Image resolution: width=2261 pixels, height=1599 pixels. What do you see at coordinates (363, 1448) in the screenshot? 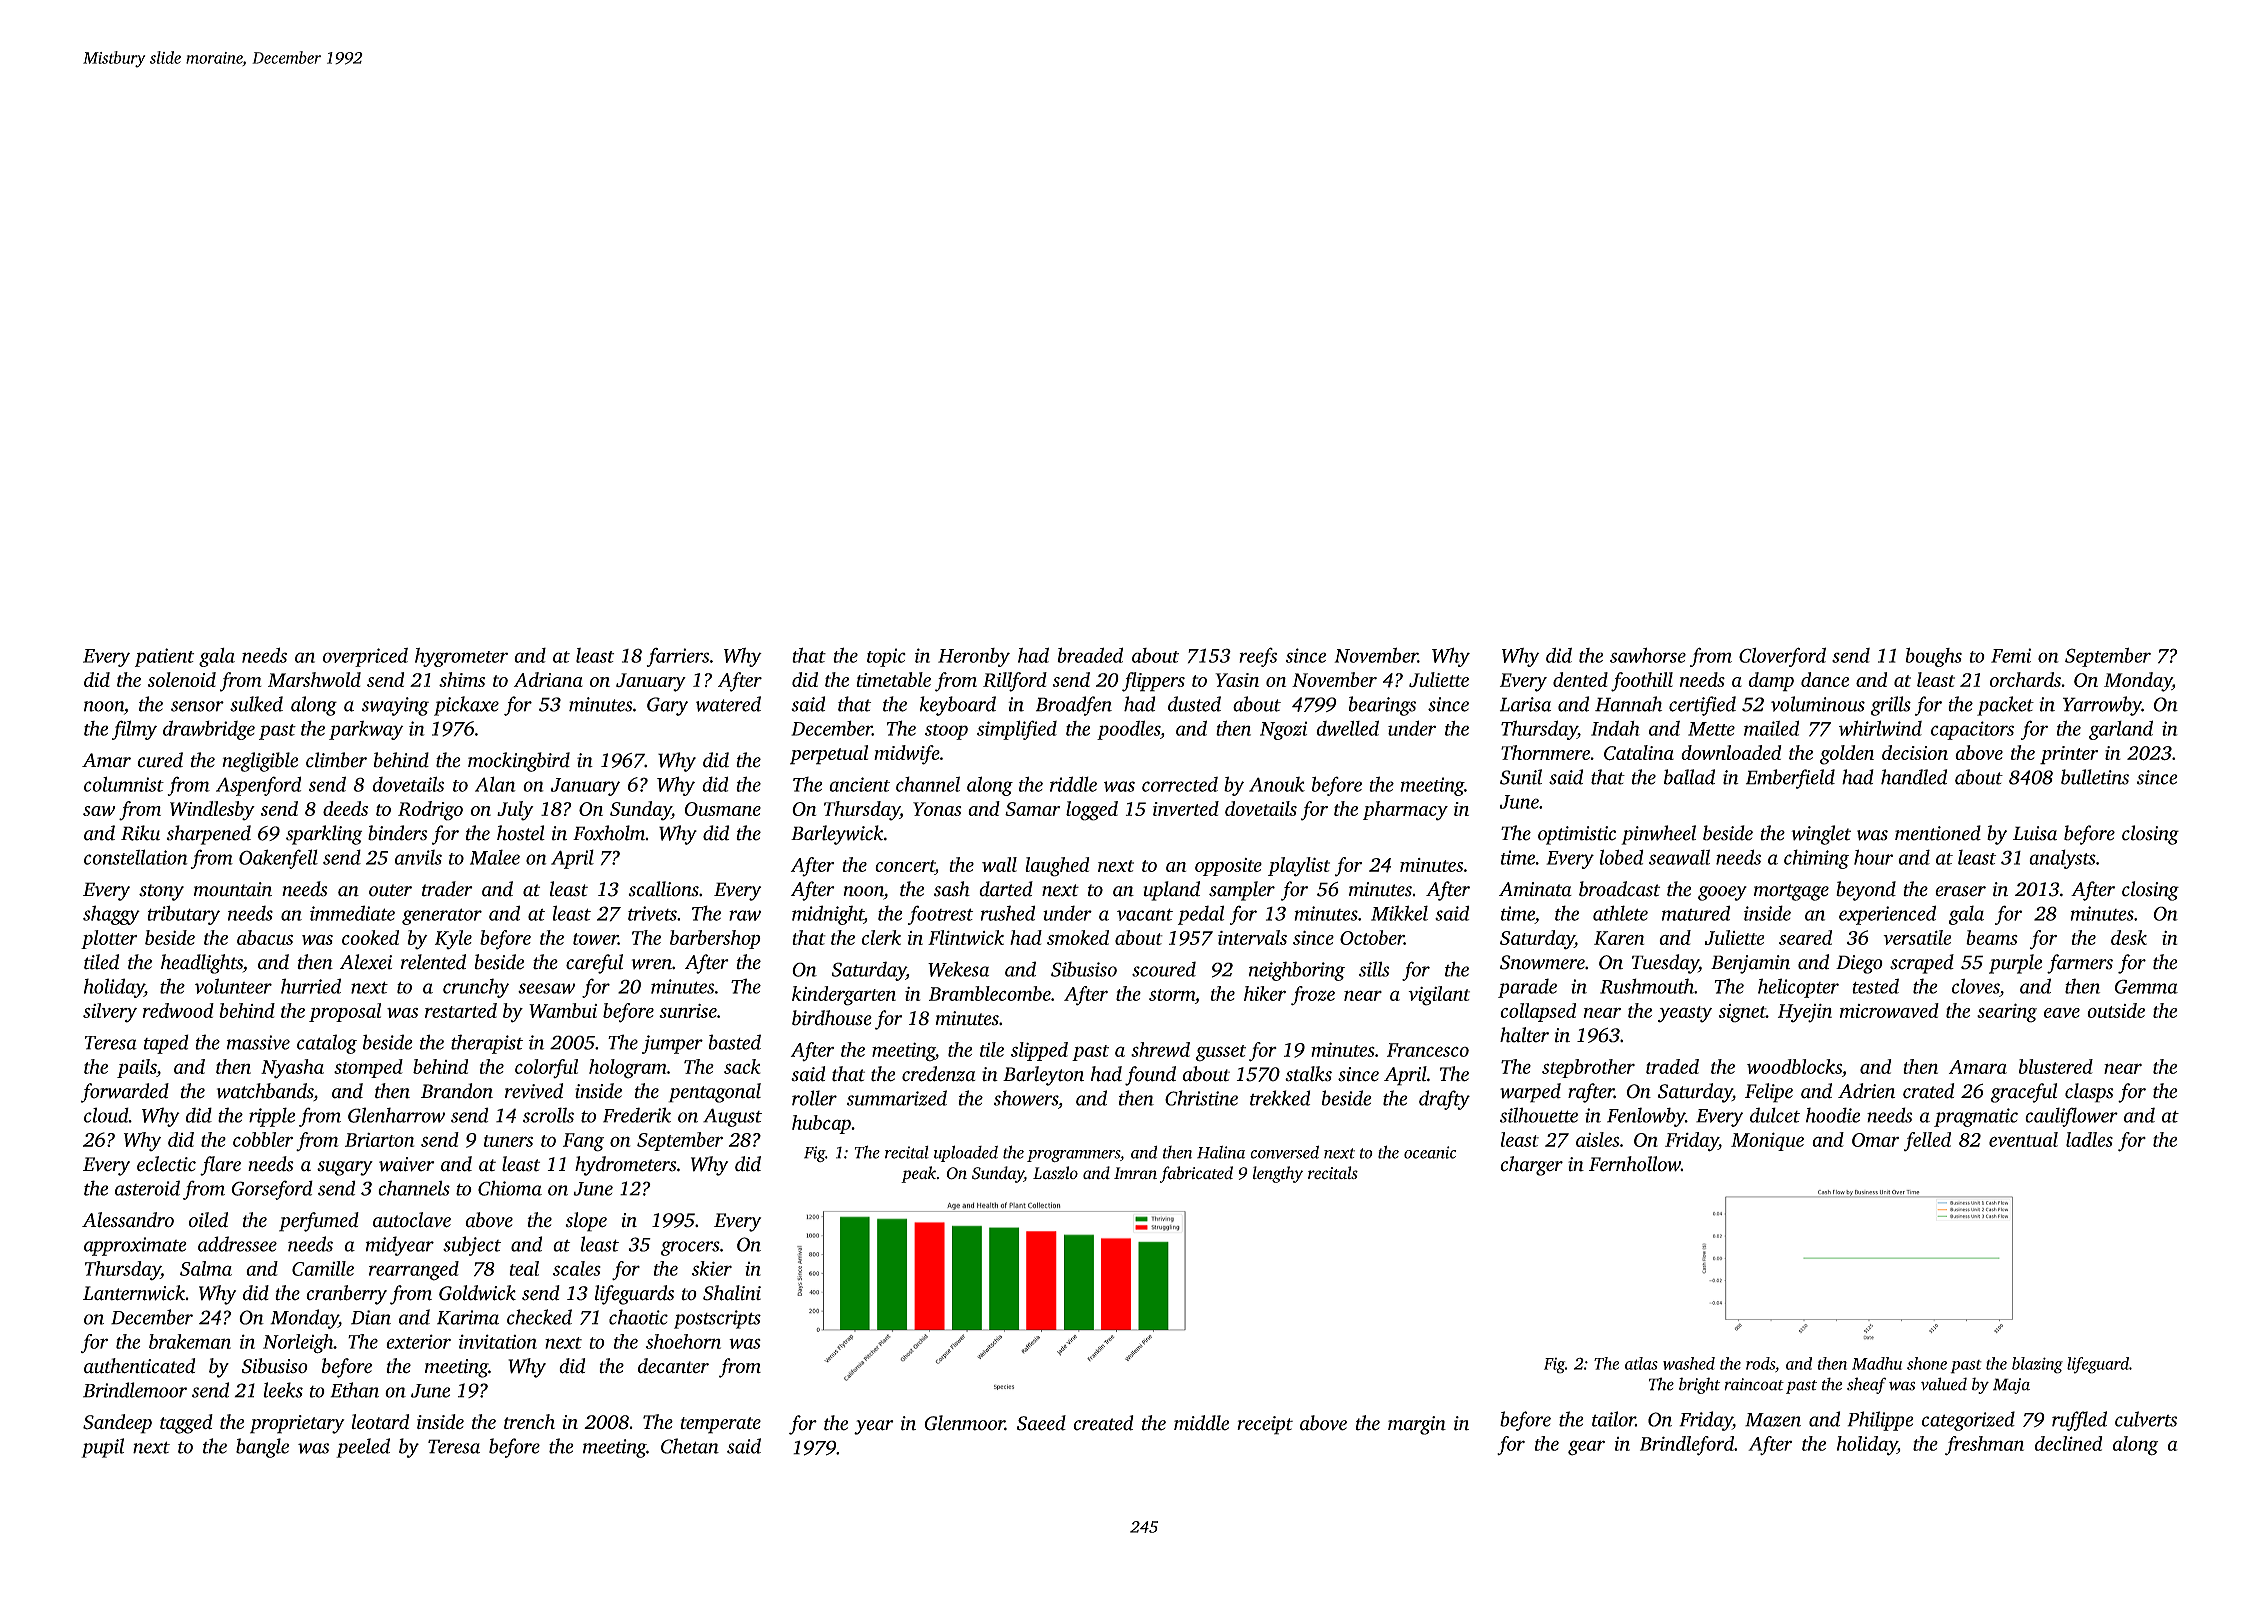
I see `peeled` at bounding box center [363, 1448].
